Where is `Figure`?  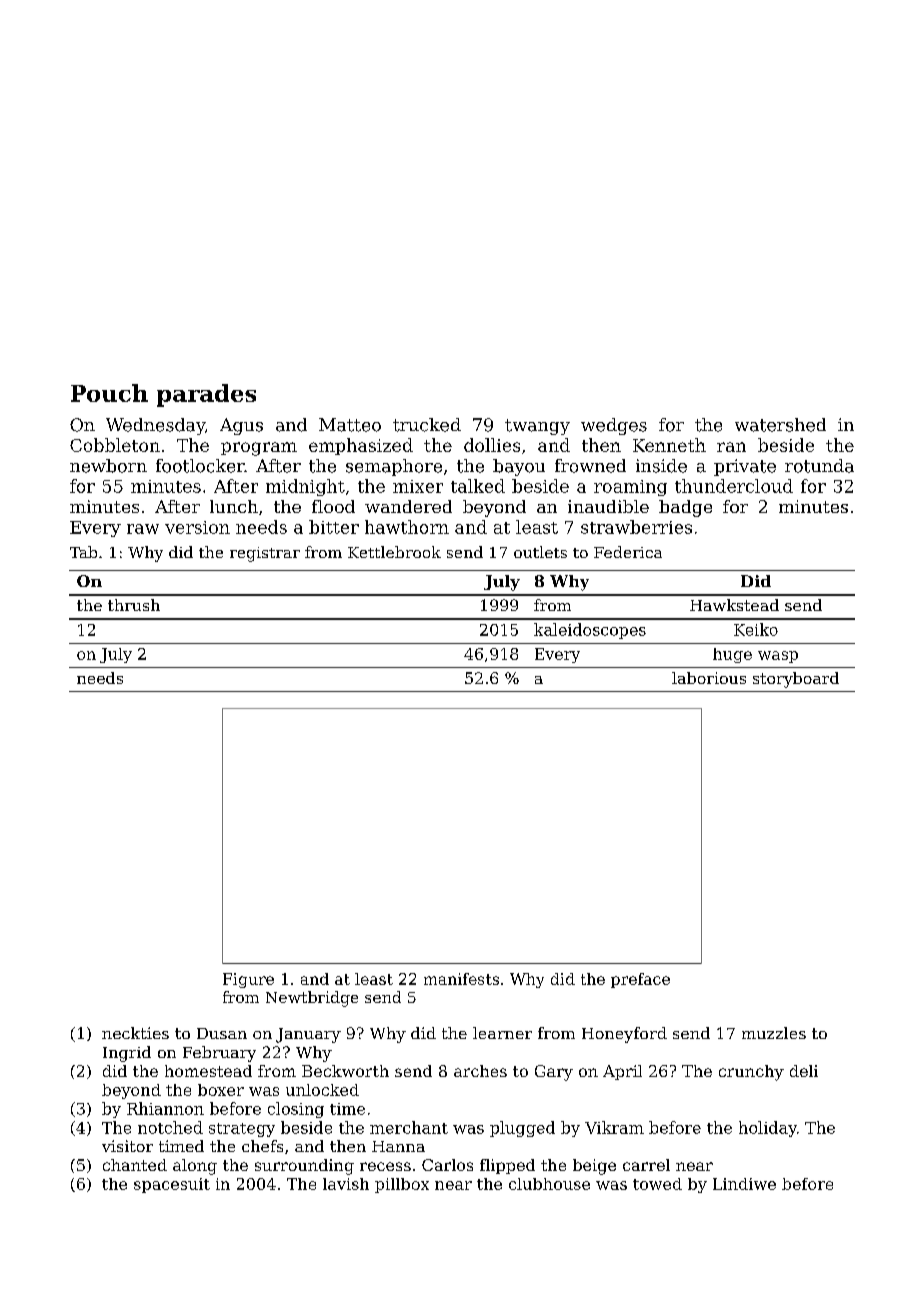 Figure is located at coordinates (248, 980).
